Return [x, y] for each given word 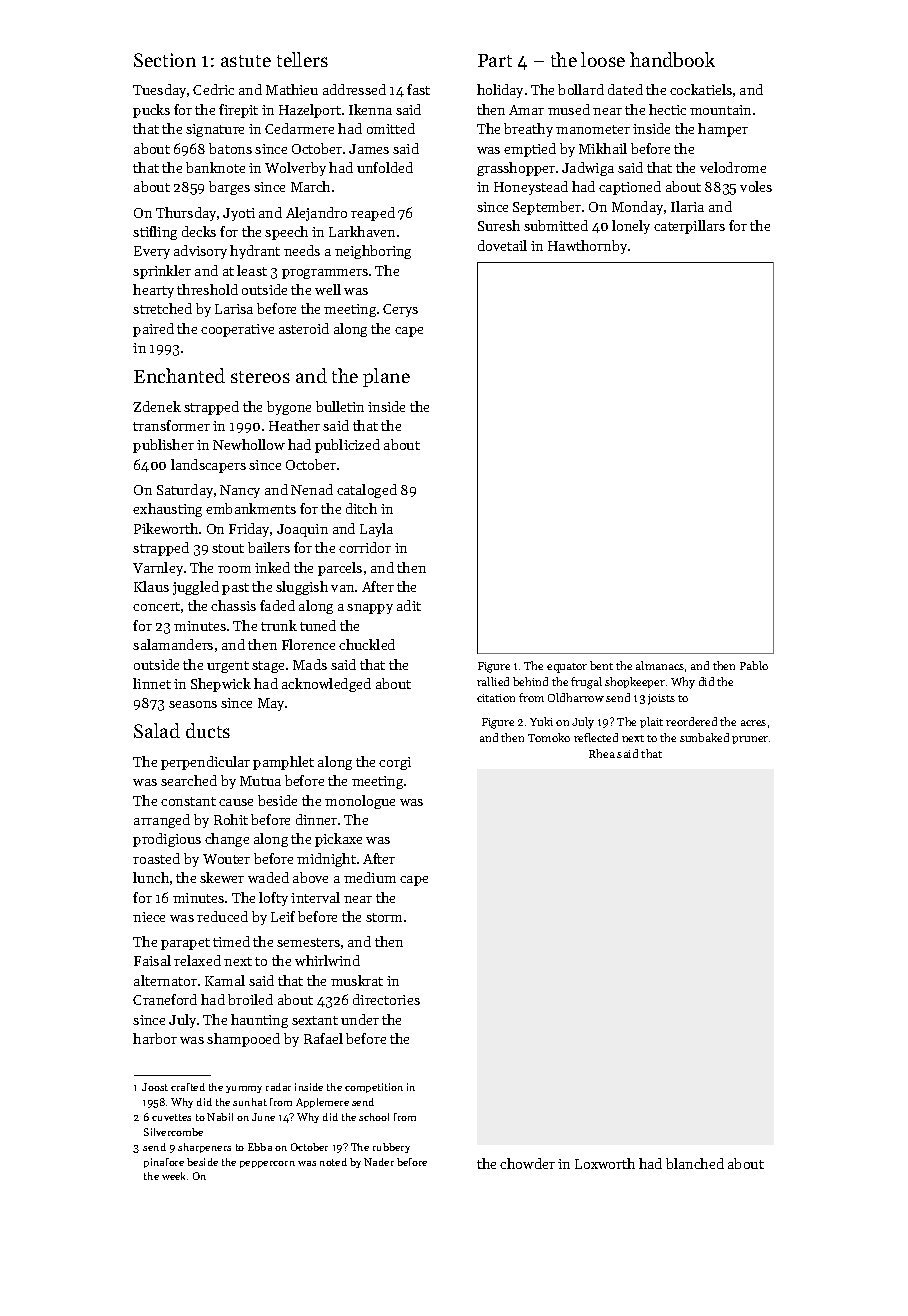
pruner [750, 740]
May [271, 704]
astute [246, 61]
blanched [695, 1163]
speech [286, 233]
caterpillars [689, 227]
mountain [720, 110]
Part [495, 60]
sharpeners [204, 1148]
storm [384, 917]
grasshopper [516, 169]
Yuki [541, 721]
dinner [316, 819]
